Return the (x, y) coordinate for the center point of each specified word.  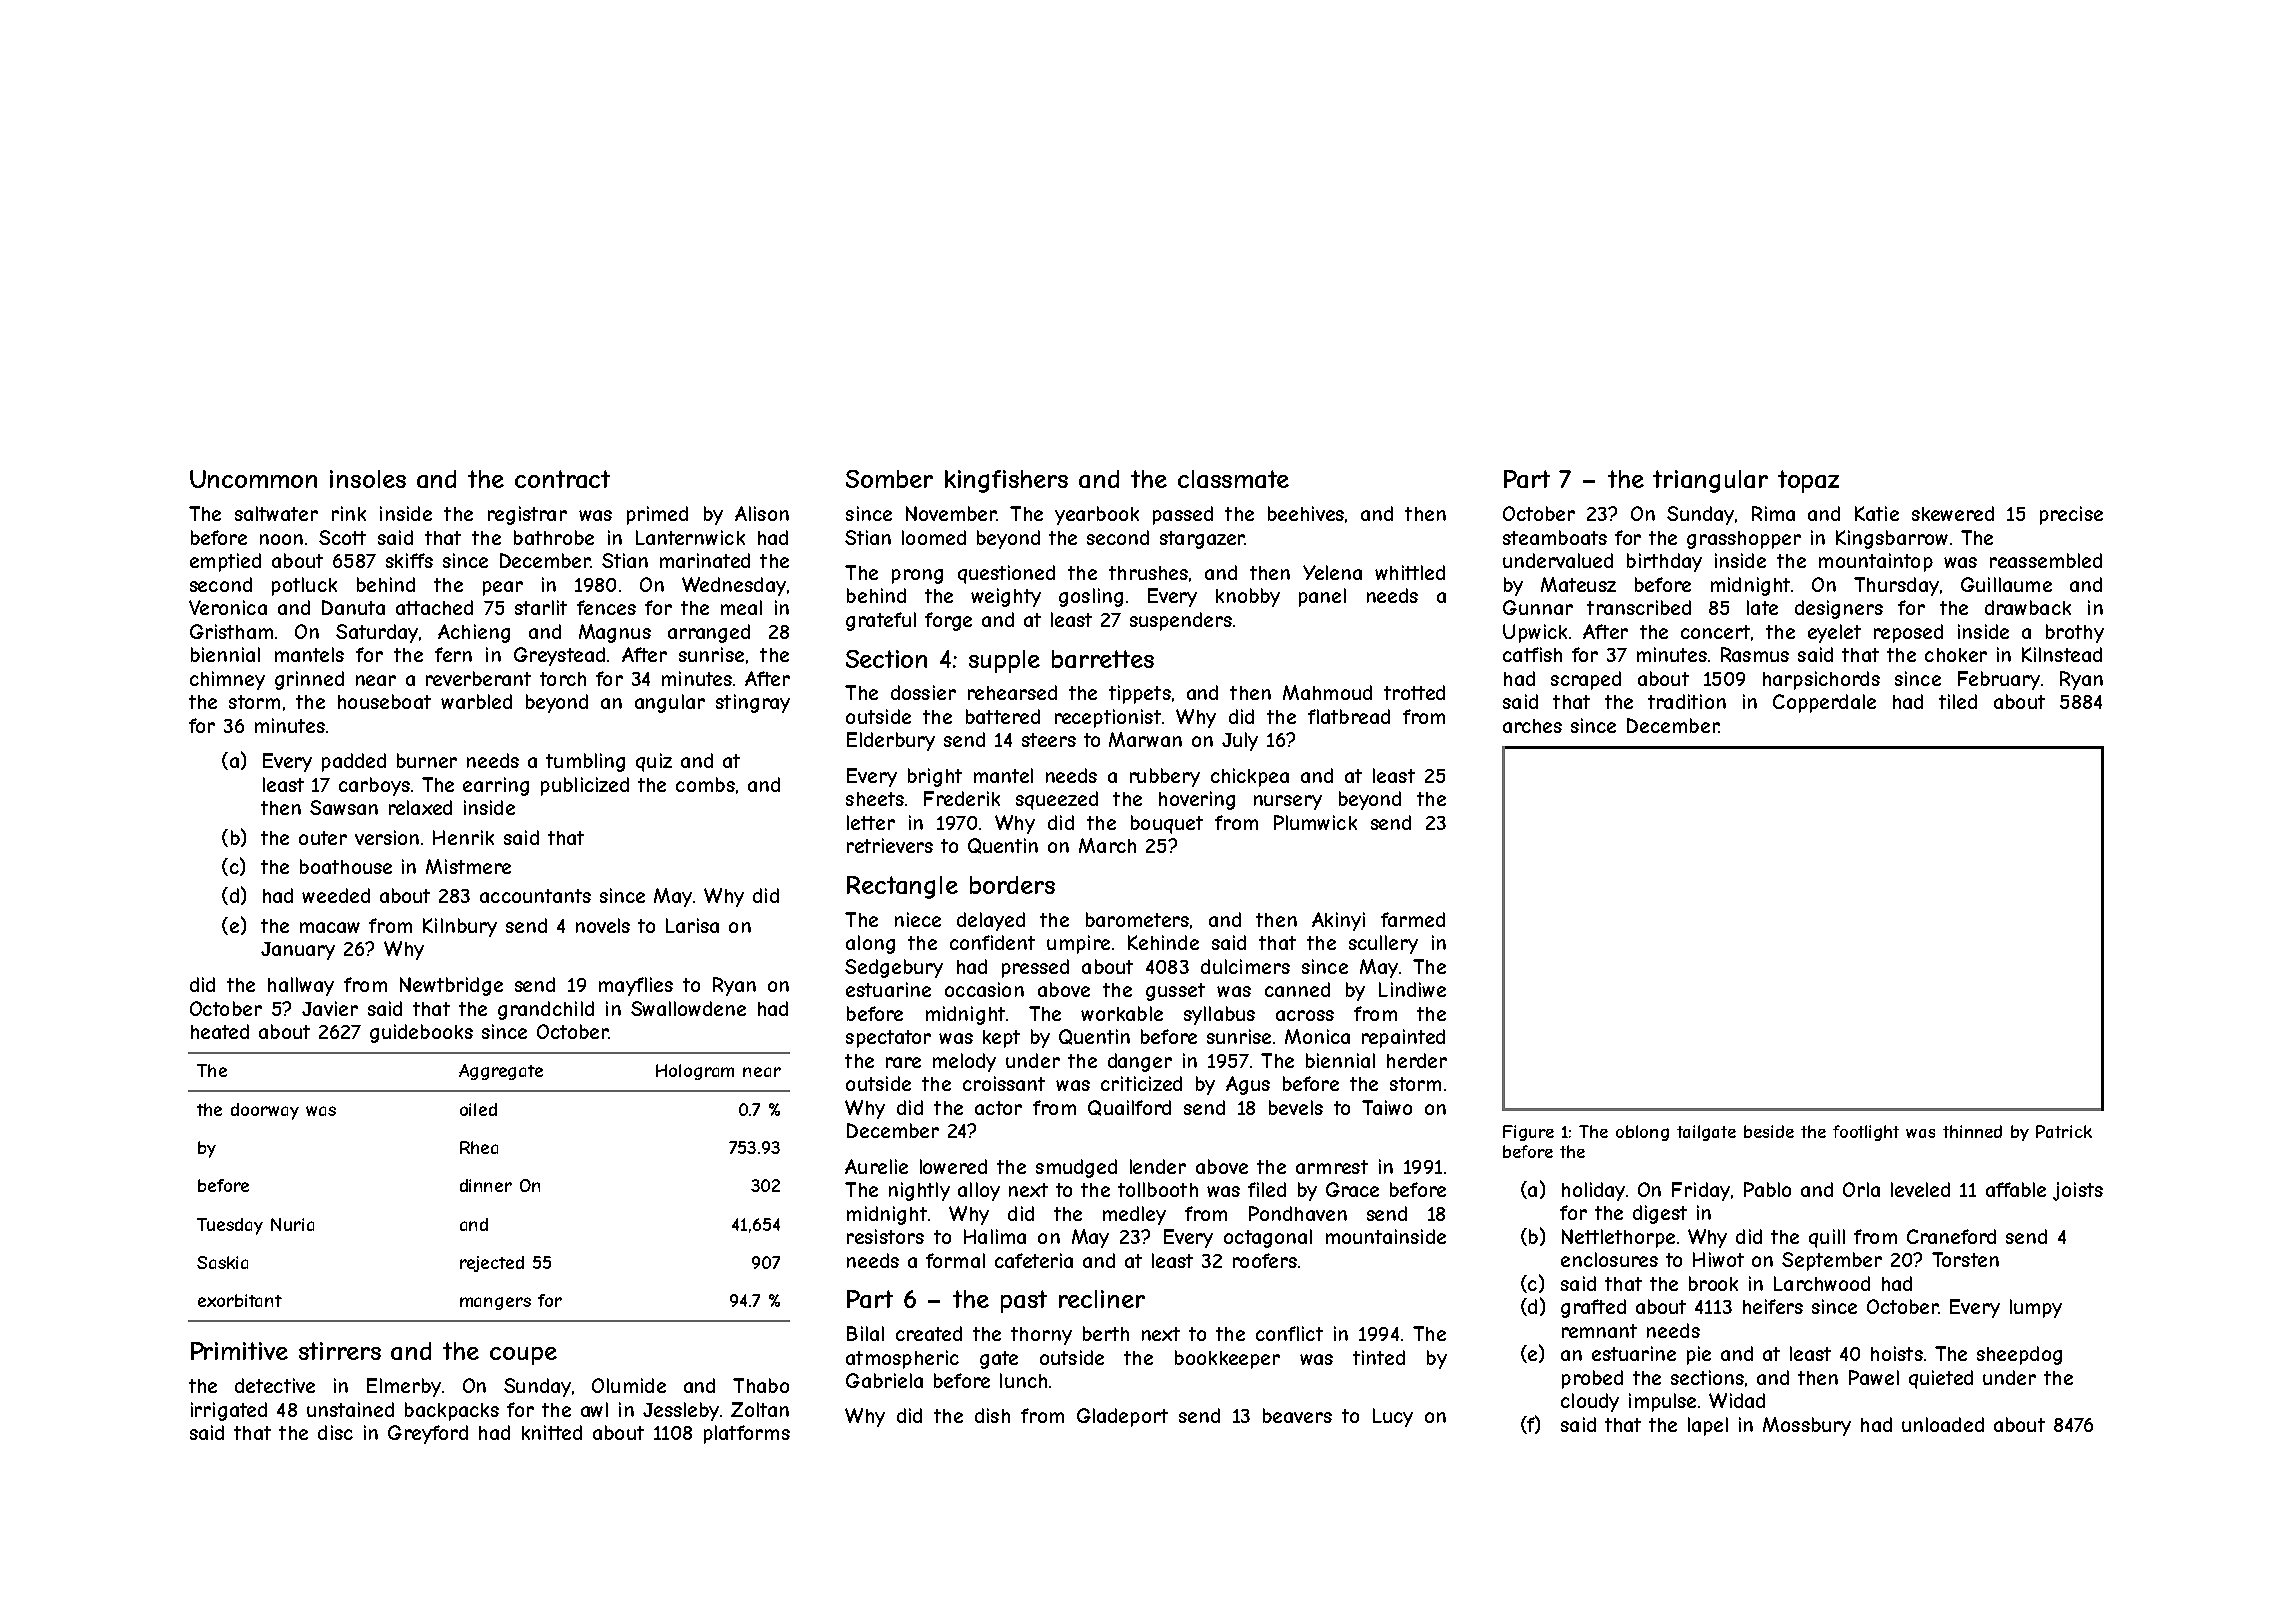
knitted (552, 1432)
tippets (1140, 694)
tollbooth (1158, 1189)
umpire (1078, 944)
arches (1532, 726)
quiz (654, 762)
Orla (1861, 1189)
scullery (1383, 944)
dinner (486, 1185)
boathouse (346, 866)
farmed (1413, 919)
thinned (1972, 1131)
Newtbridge (451, 986)
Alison (762, 513)
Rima (1773, 513)
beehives (1306, 513)
